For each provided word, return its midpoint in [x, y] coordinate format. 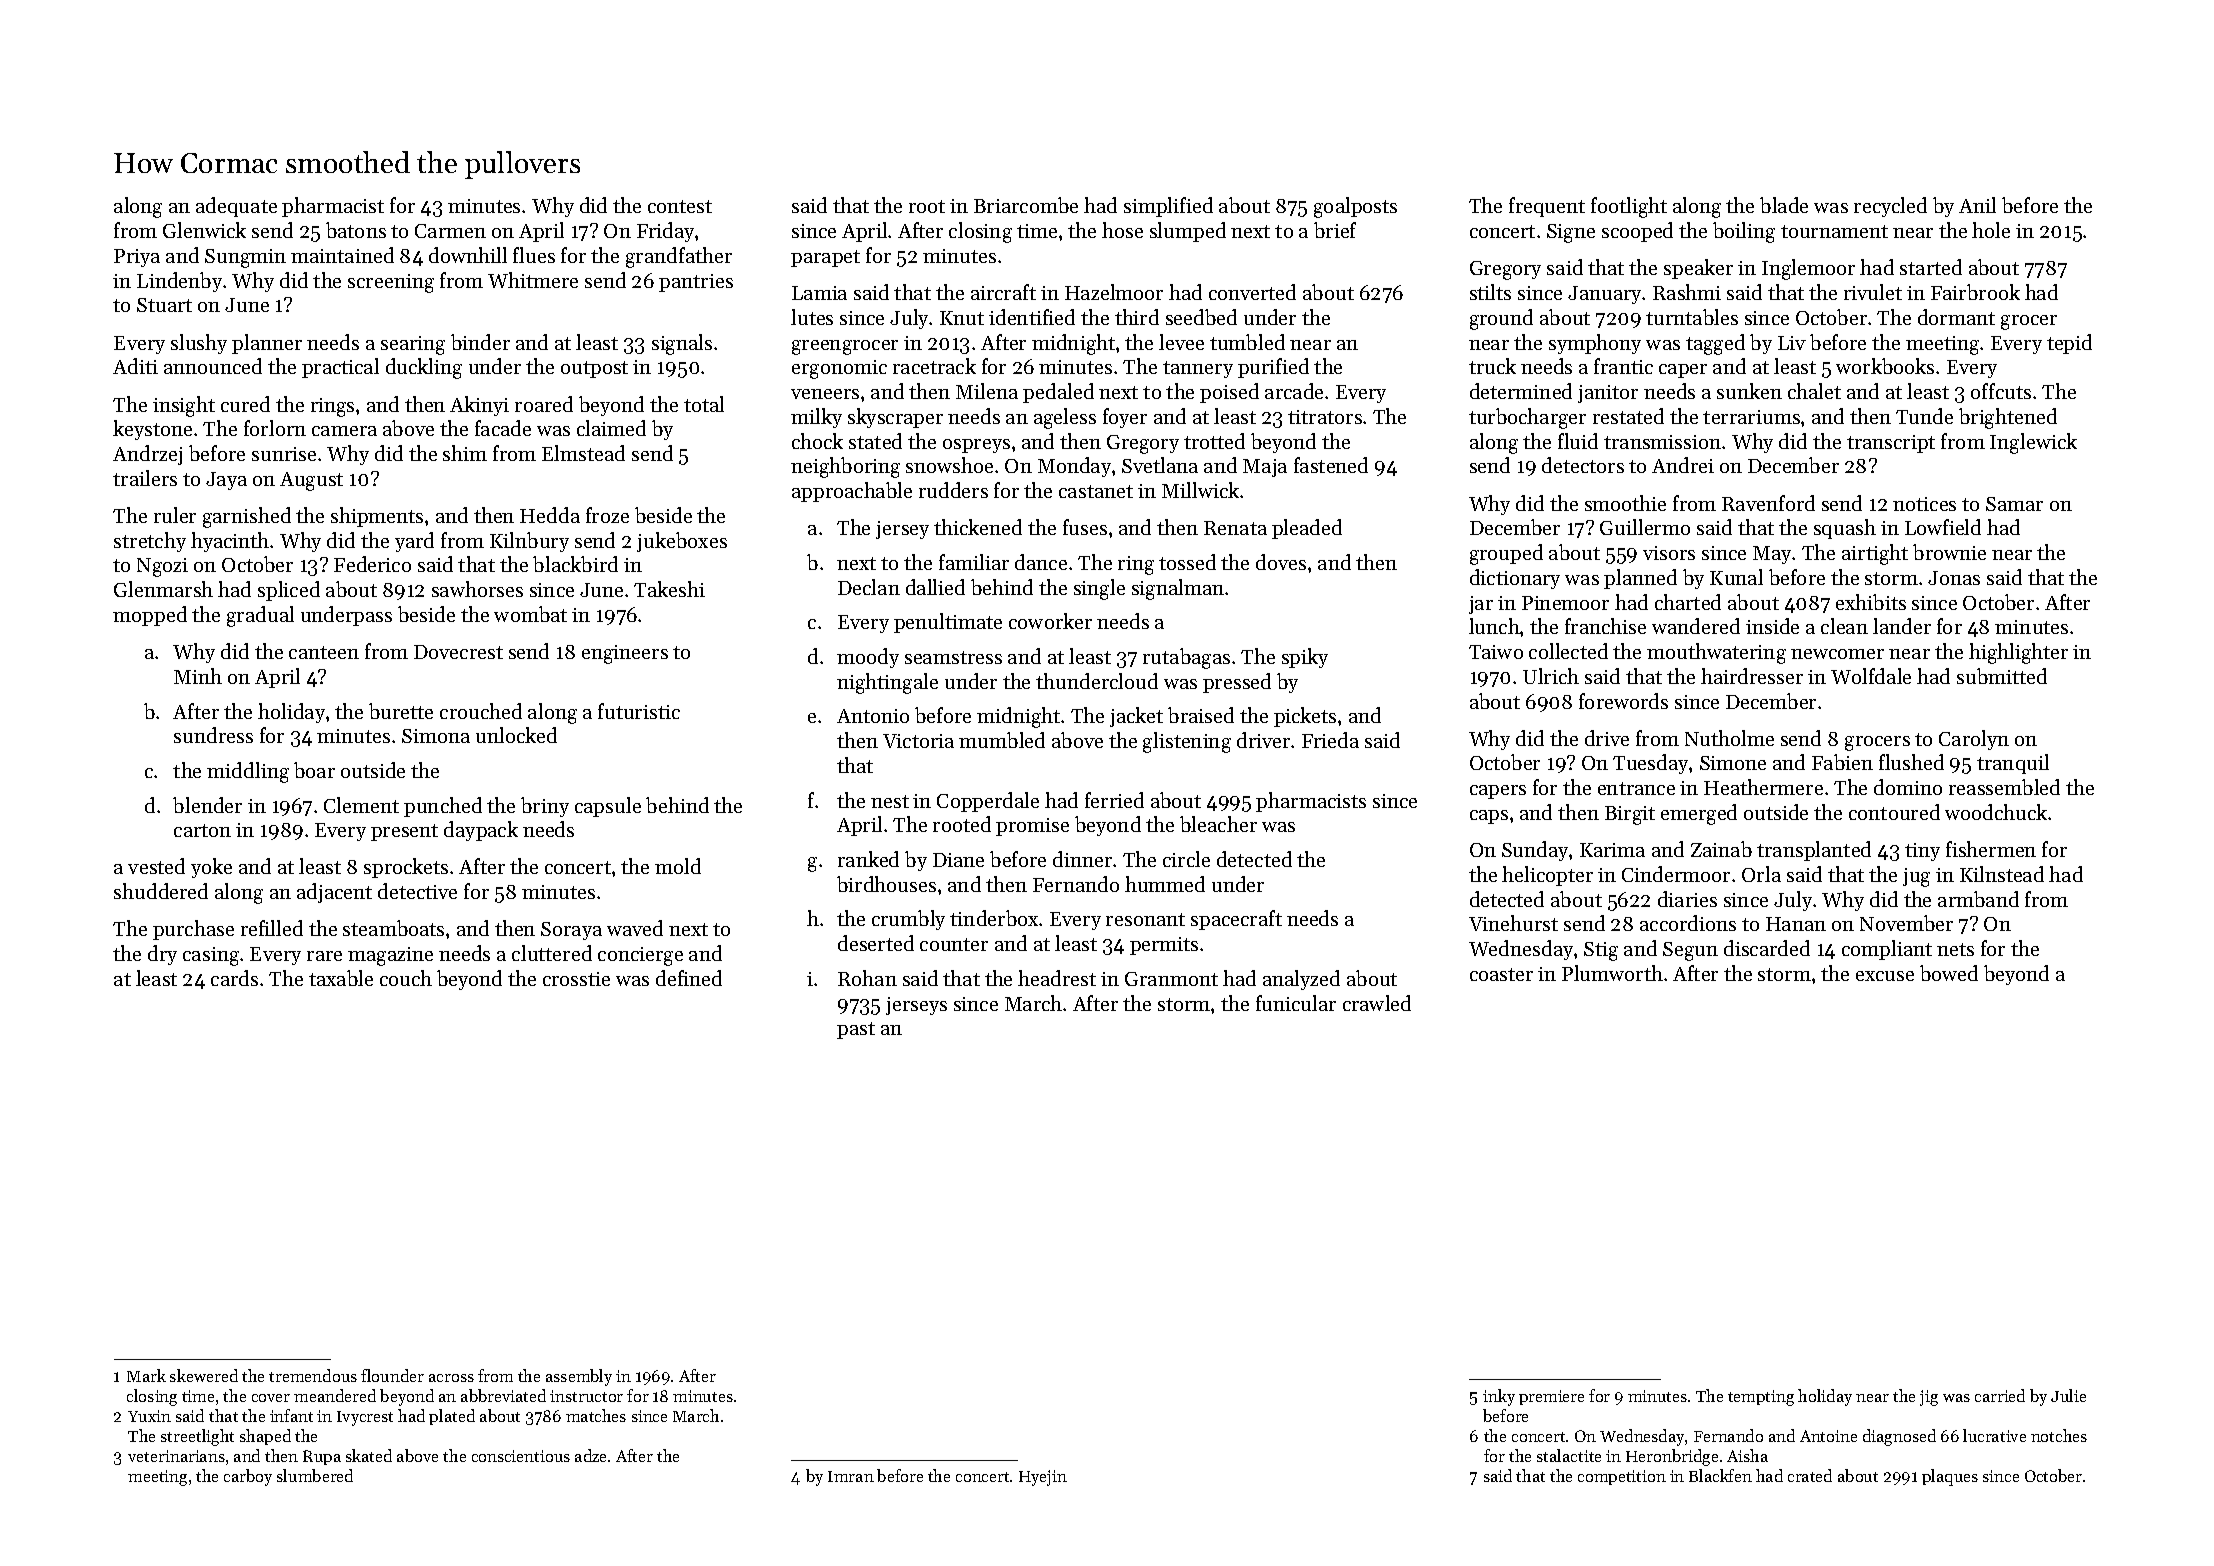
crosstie [576, 979]
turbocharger [1527, 418]
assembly [579, 1377]
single [1099, 589]
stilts [1490, 292]
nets [1955, 949]
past [856, 1030]
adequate [236, 207]
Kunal [1736, 577]
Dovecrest [458, 652]
